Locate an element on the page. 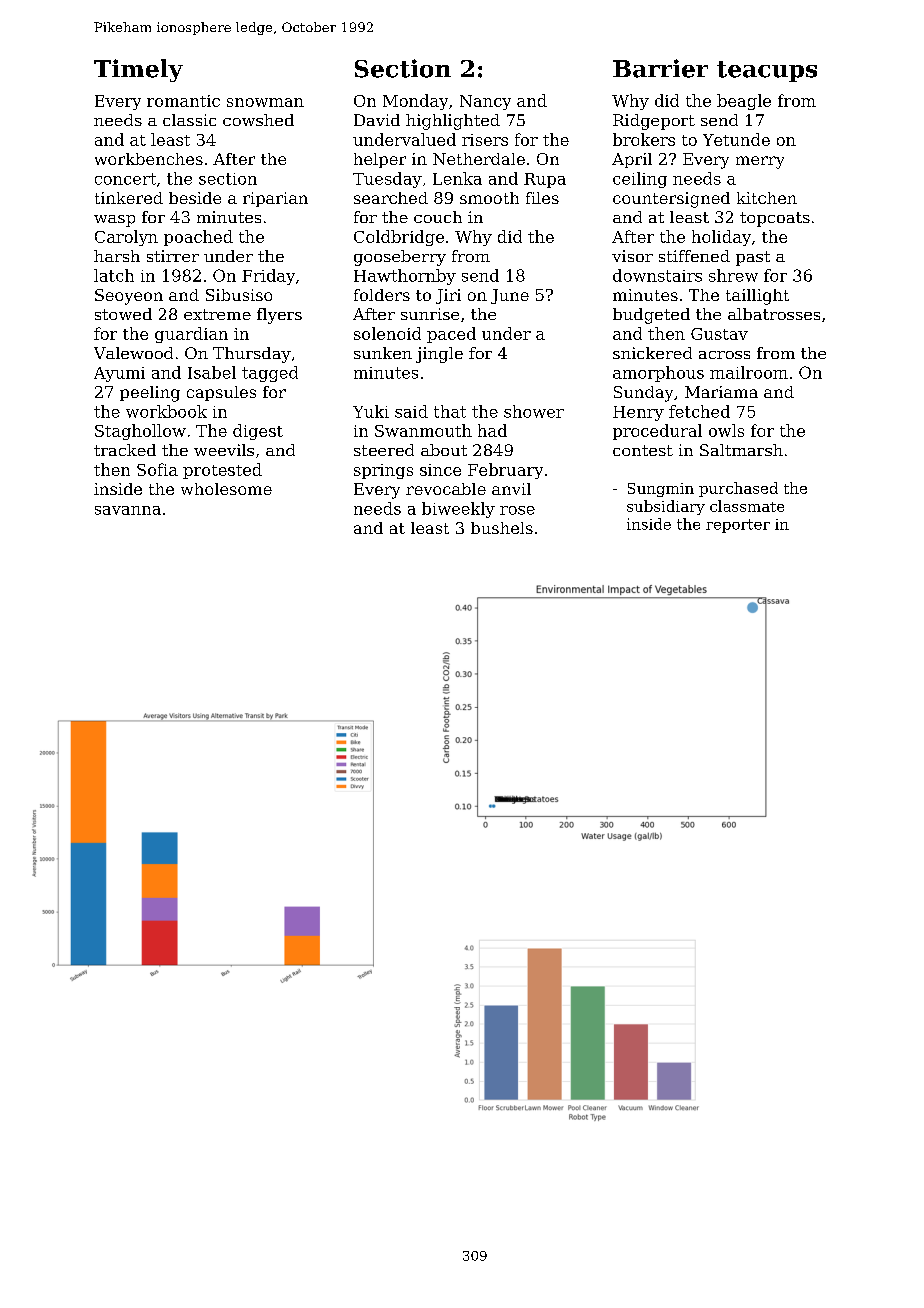 Image resolution: width=924 pixels, height=1308 pixels. teacups is located at coordinates (767, 71).
